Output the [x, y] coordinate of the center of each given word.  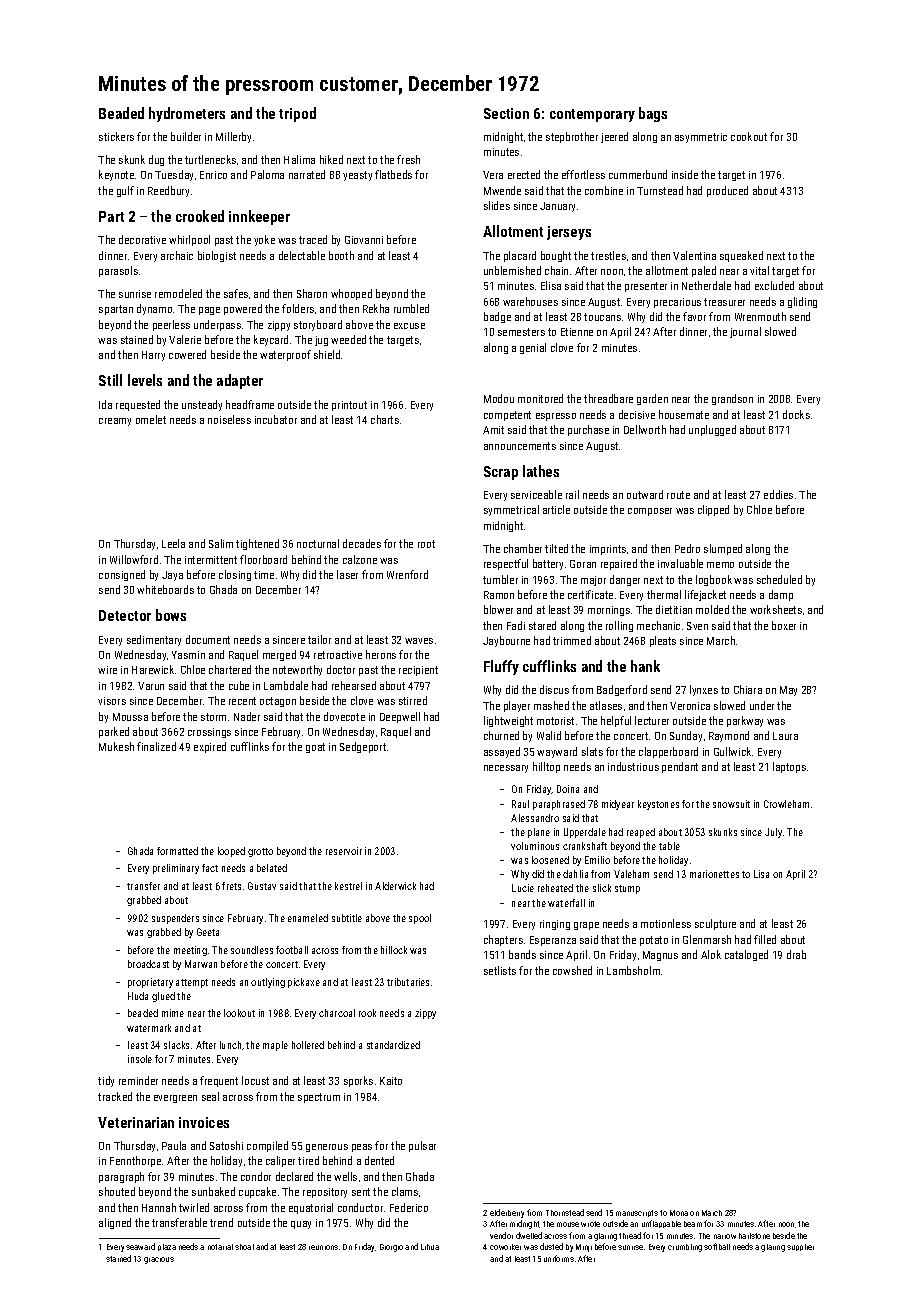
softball [717, 1246]
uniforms [559, 1258]
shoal [244, 1247]
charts [385, 419]
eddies [778, 494]
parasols [118, 271]
